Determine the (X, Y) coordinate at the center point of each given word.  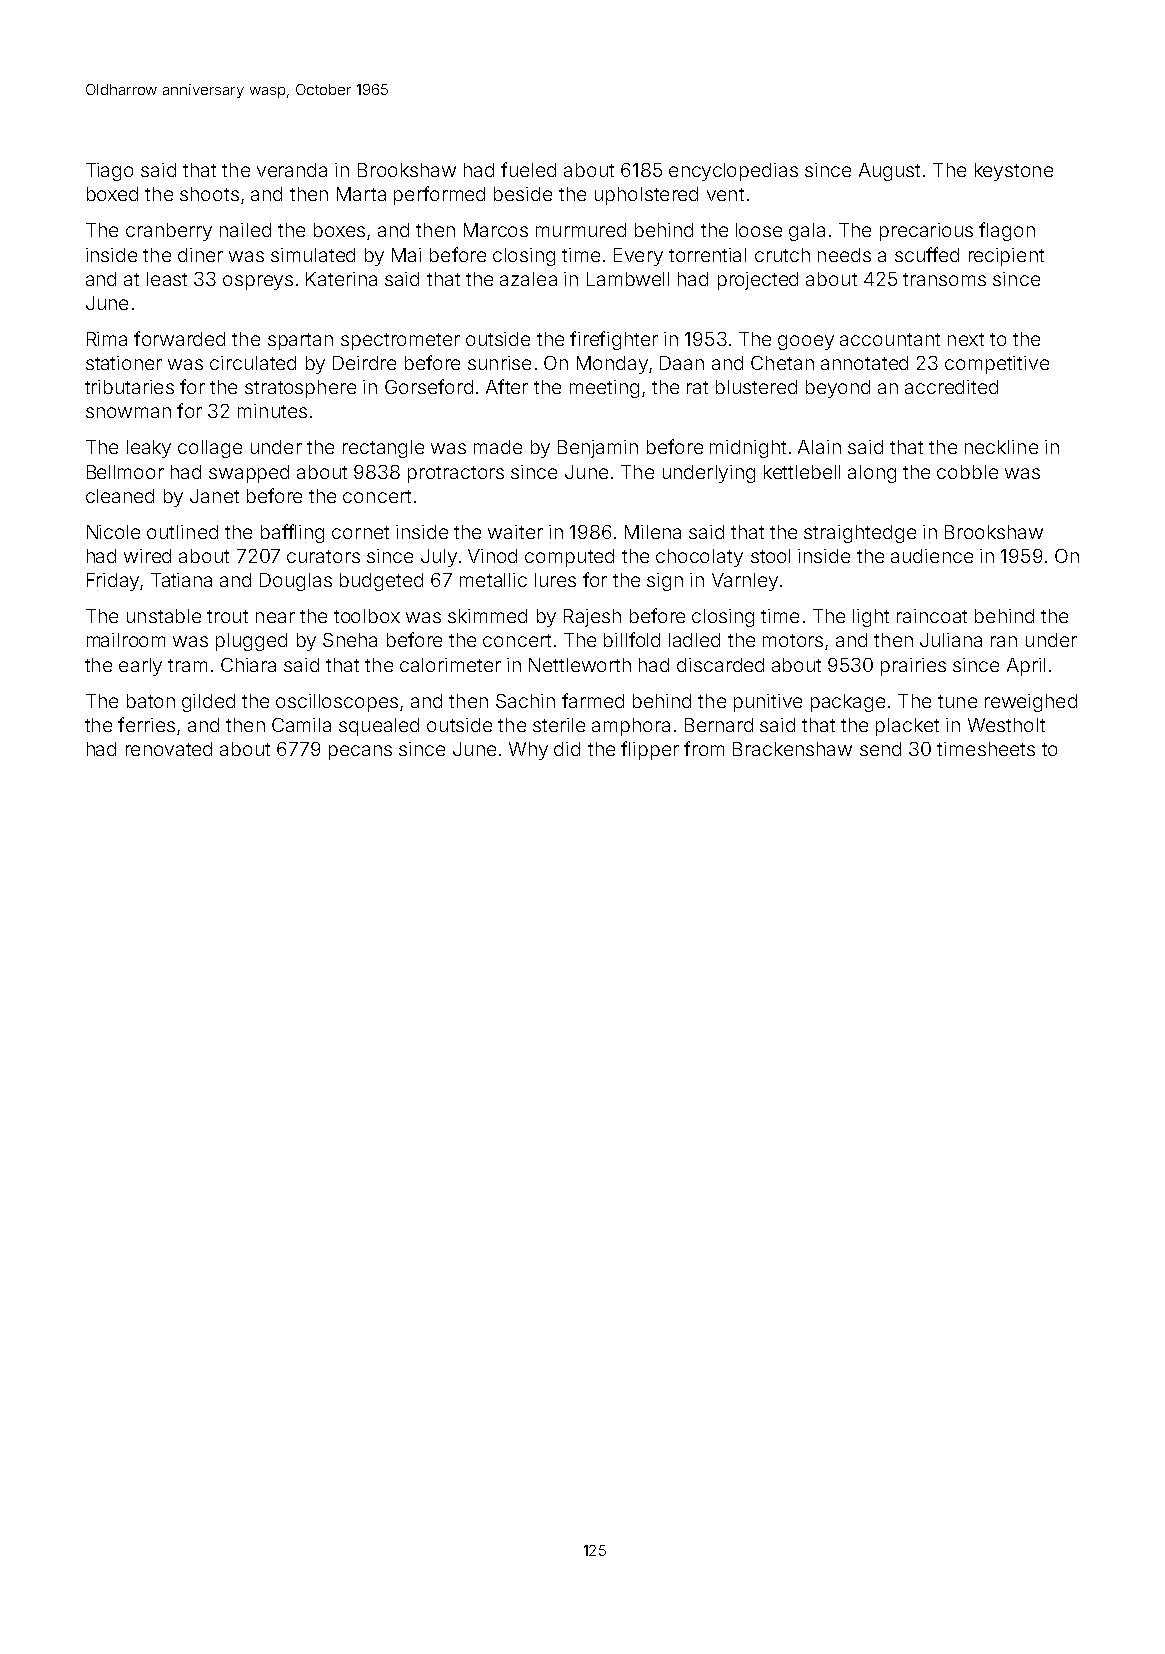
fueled (528, 169)
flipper (650, 750)
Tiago (109, 172)
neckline (1001, 447)
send (880, 749)
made (498, 447)
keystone (1014, 172)
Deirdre (364, 363)
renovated (169, 749)
